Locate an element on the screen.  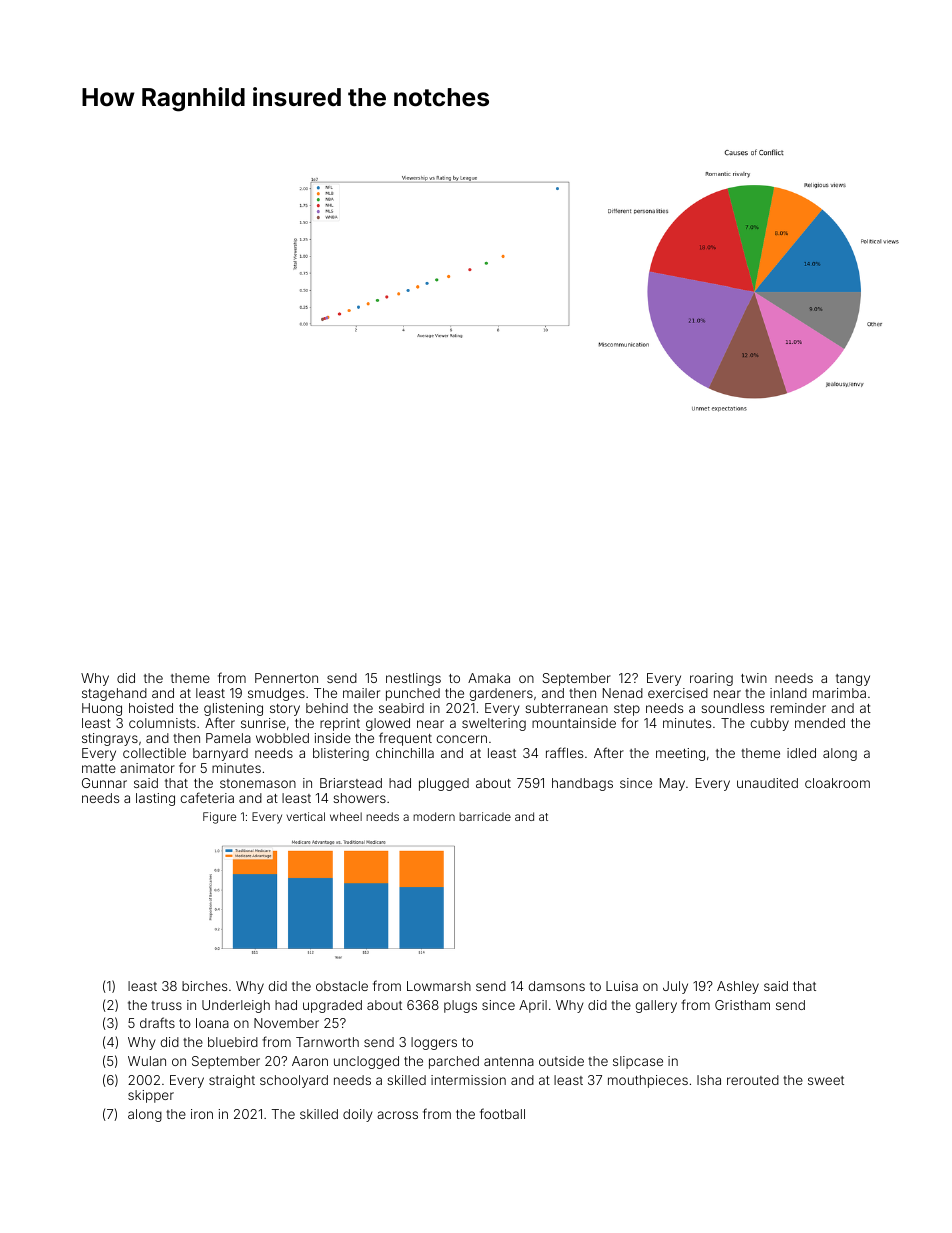
upgraded is located at coordinates (332, 1006).
